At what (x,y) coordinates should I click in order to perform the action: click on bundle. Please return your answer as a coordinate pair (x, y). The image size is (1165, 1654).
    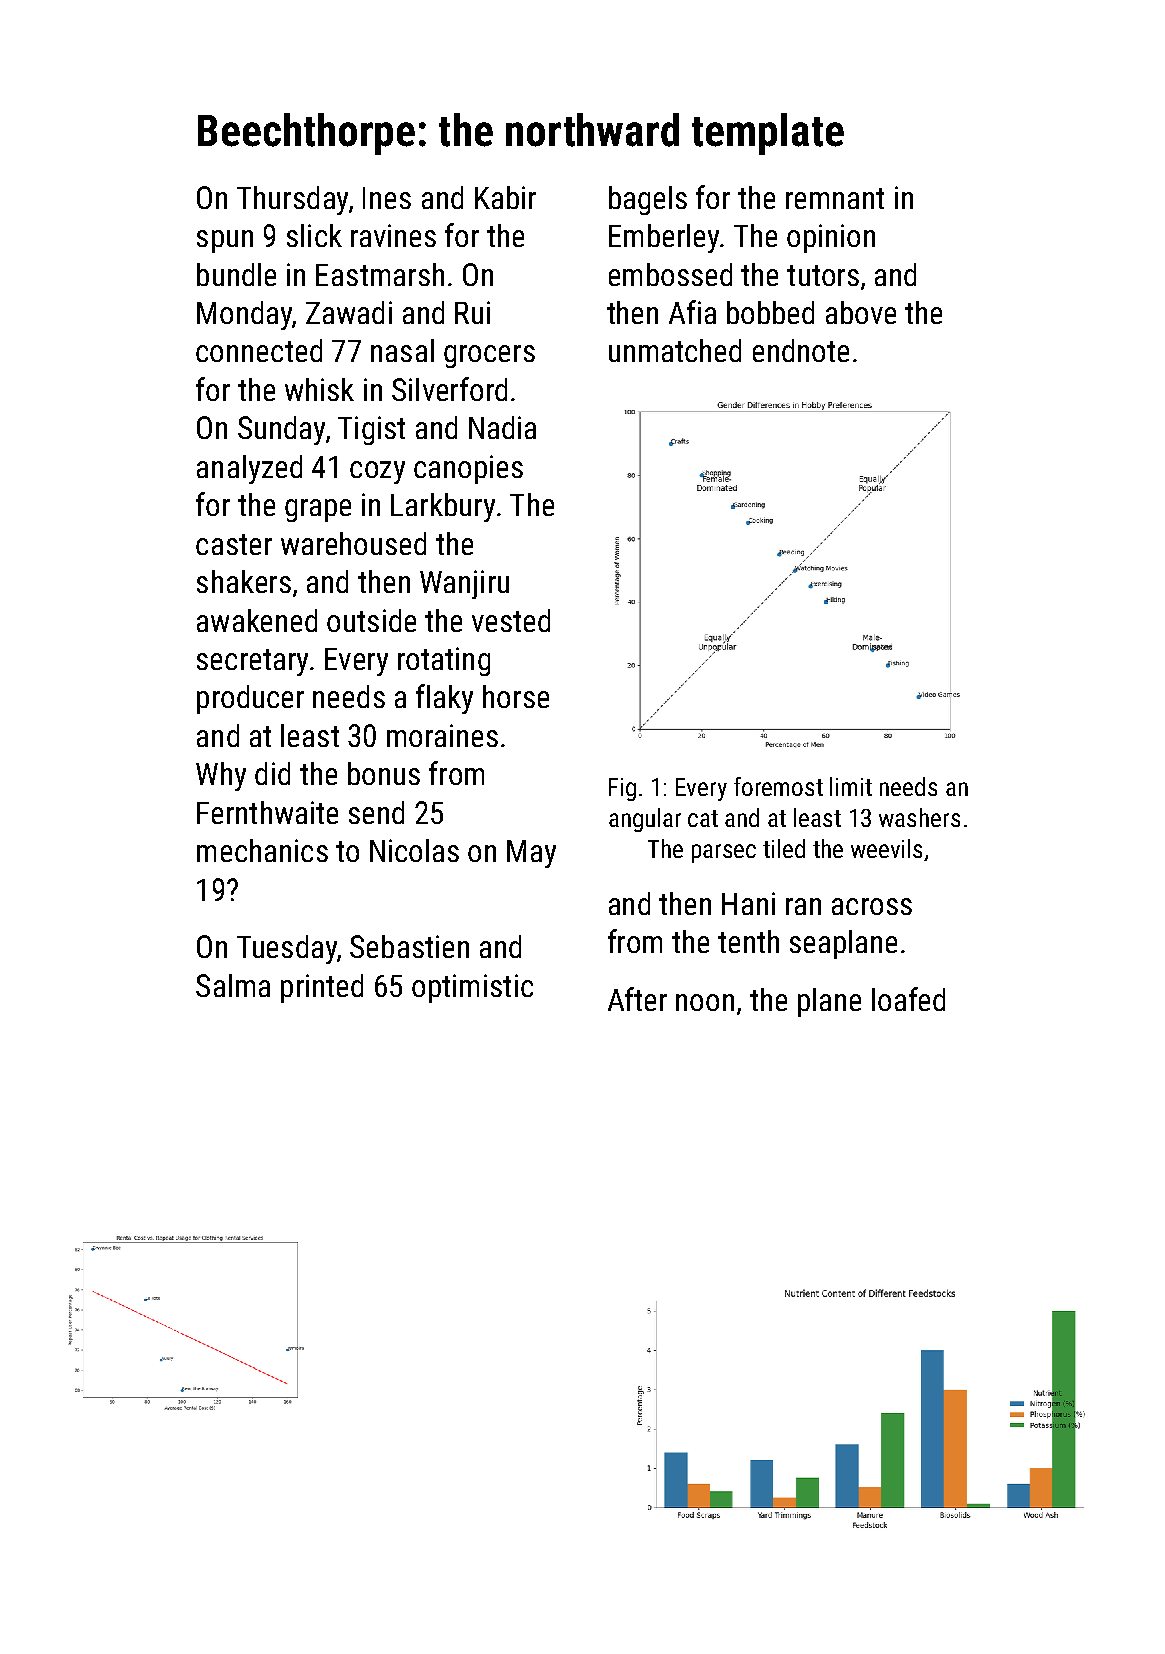
    Looking at the image, I should click on (236, 274).
